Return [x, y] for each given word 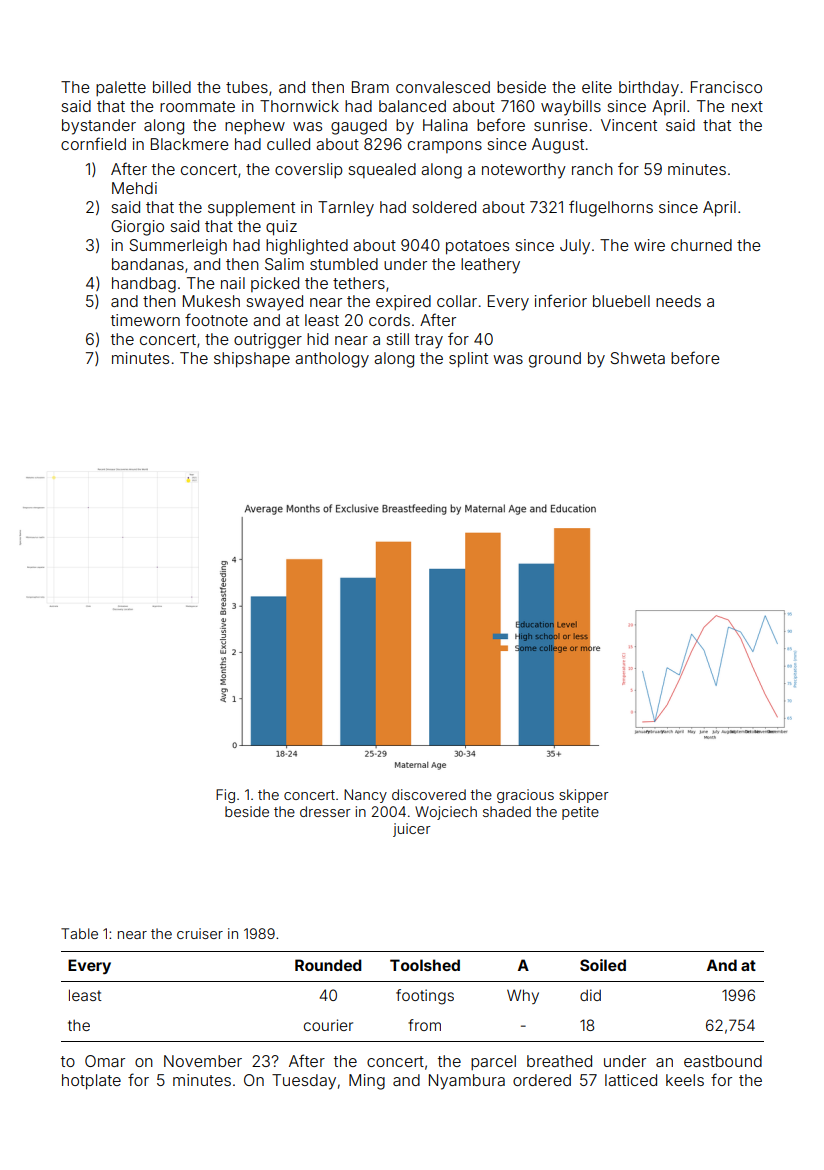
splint [468, 360]
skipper [584, 796]
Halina [445, 125]
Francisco [726, 87]
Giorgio [137, 228]
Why [523, 996]
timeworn [145, 320]
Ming [367, 1082]
